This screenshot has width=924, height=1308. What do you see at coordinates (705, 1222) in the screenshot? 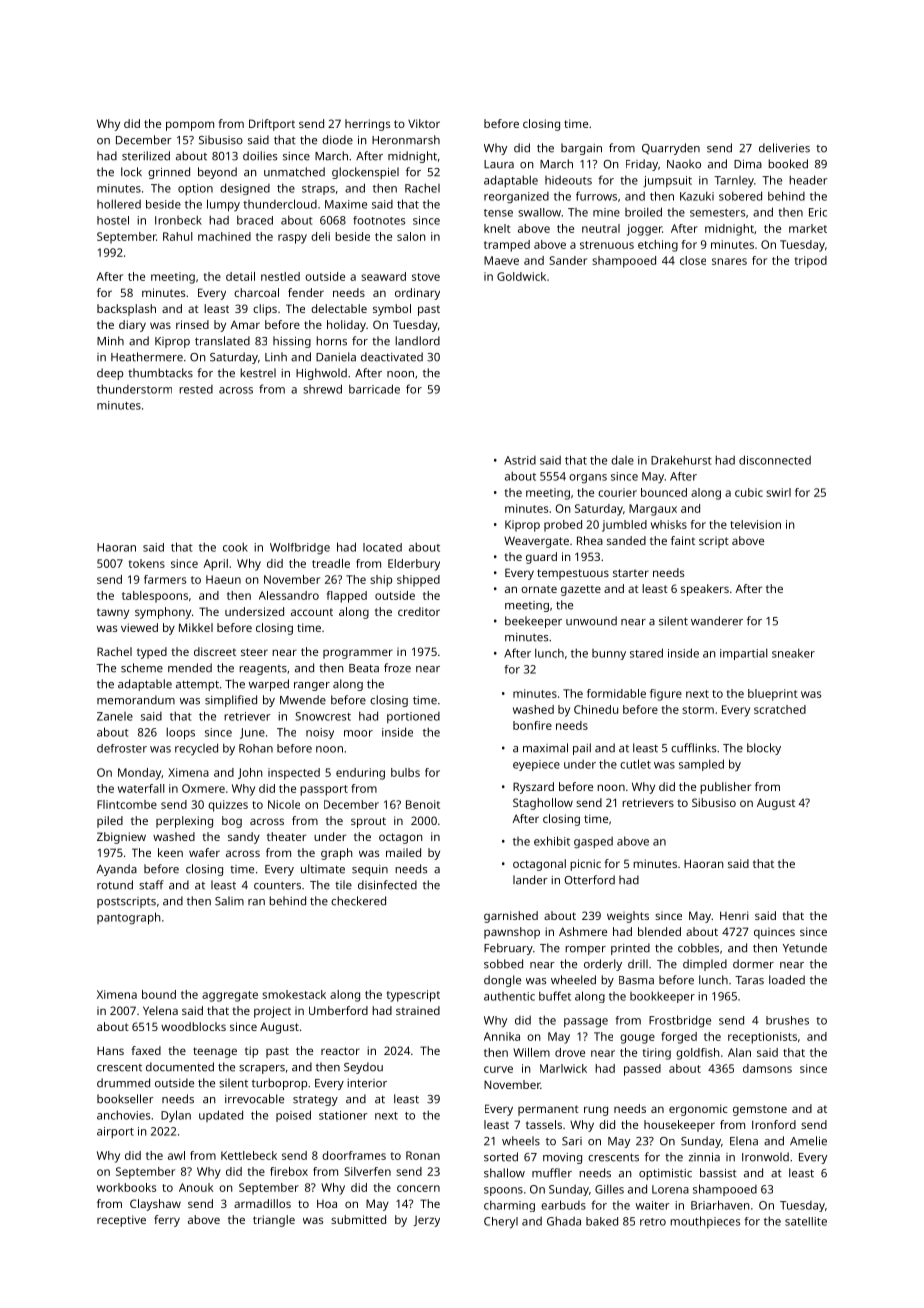
I see `mouthpieces` at bounding box center [705, 1222].
